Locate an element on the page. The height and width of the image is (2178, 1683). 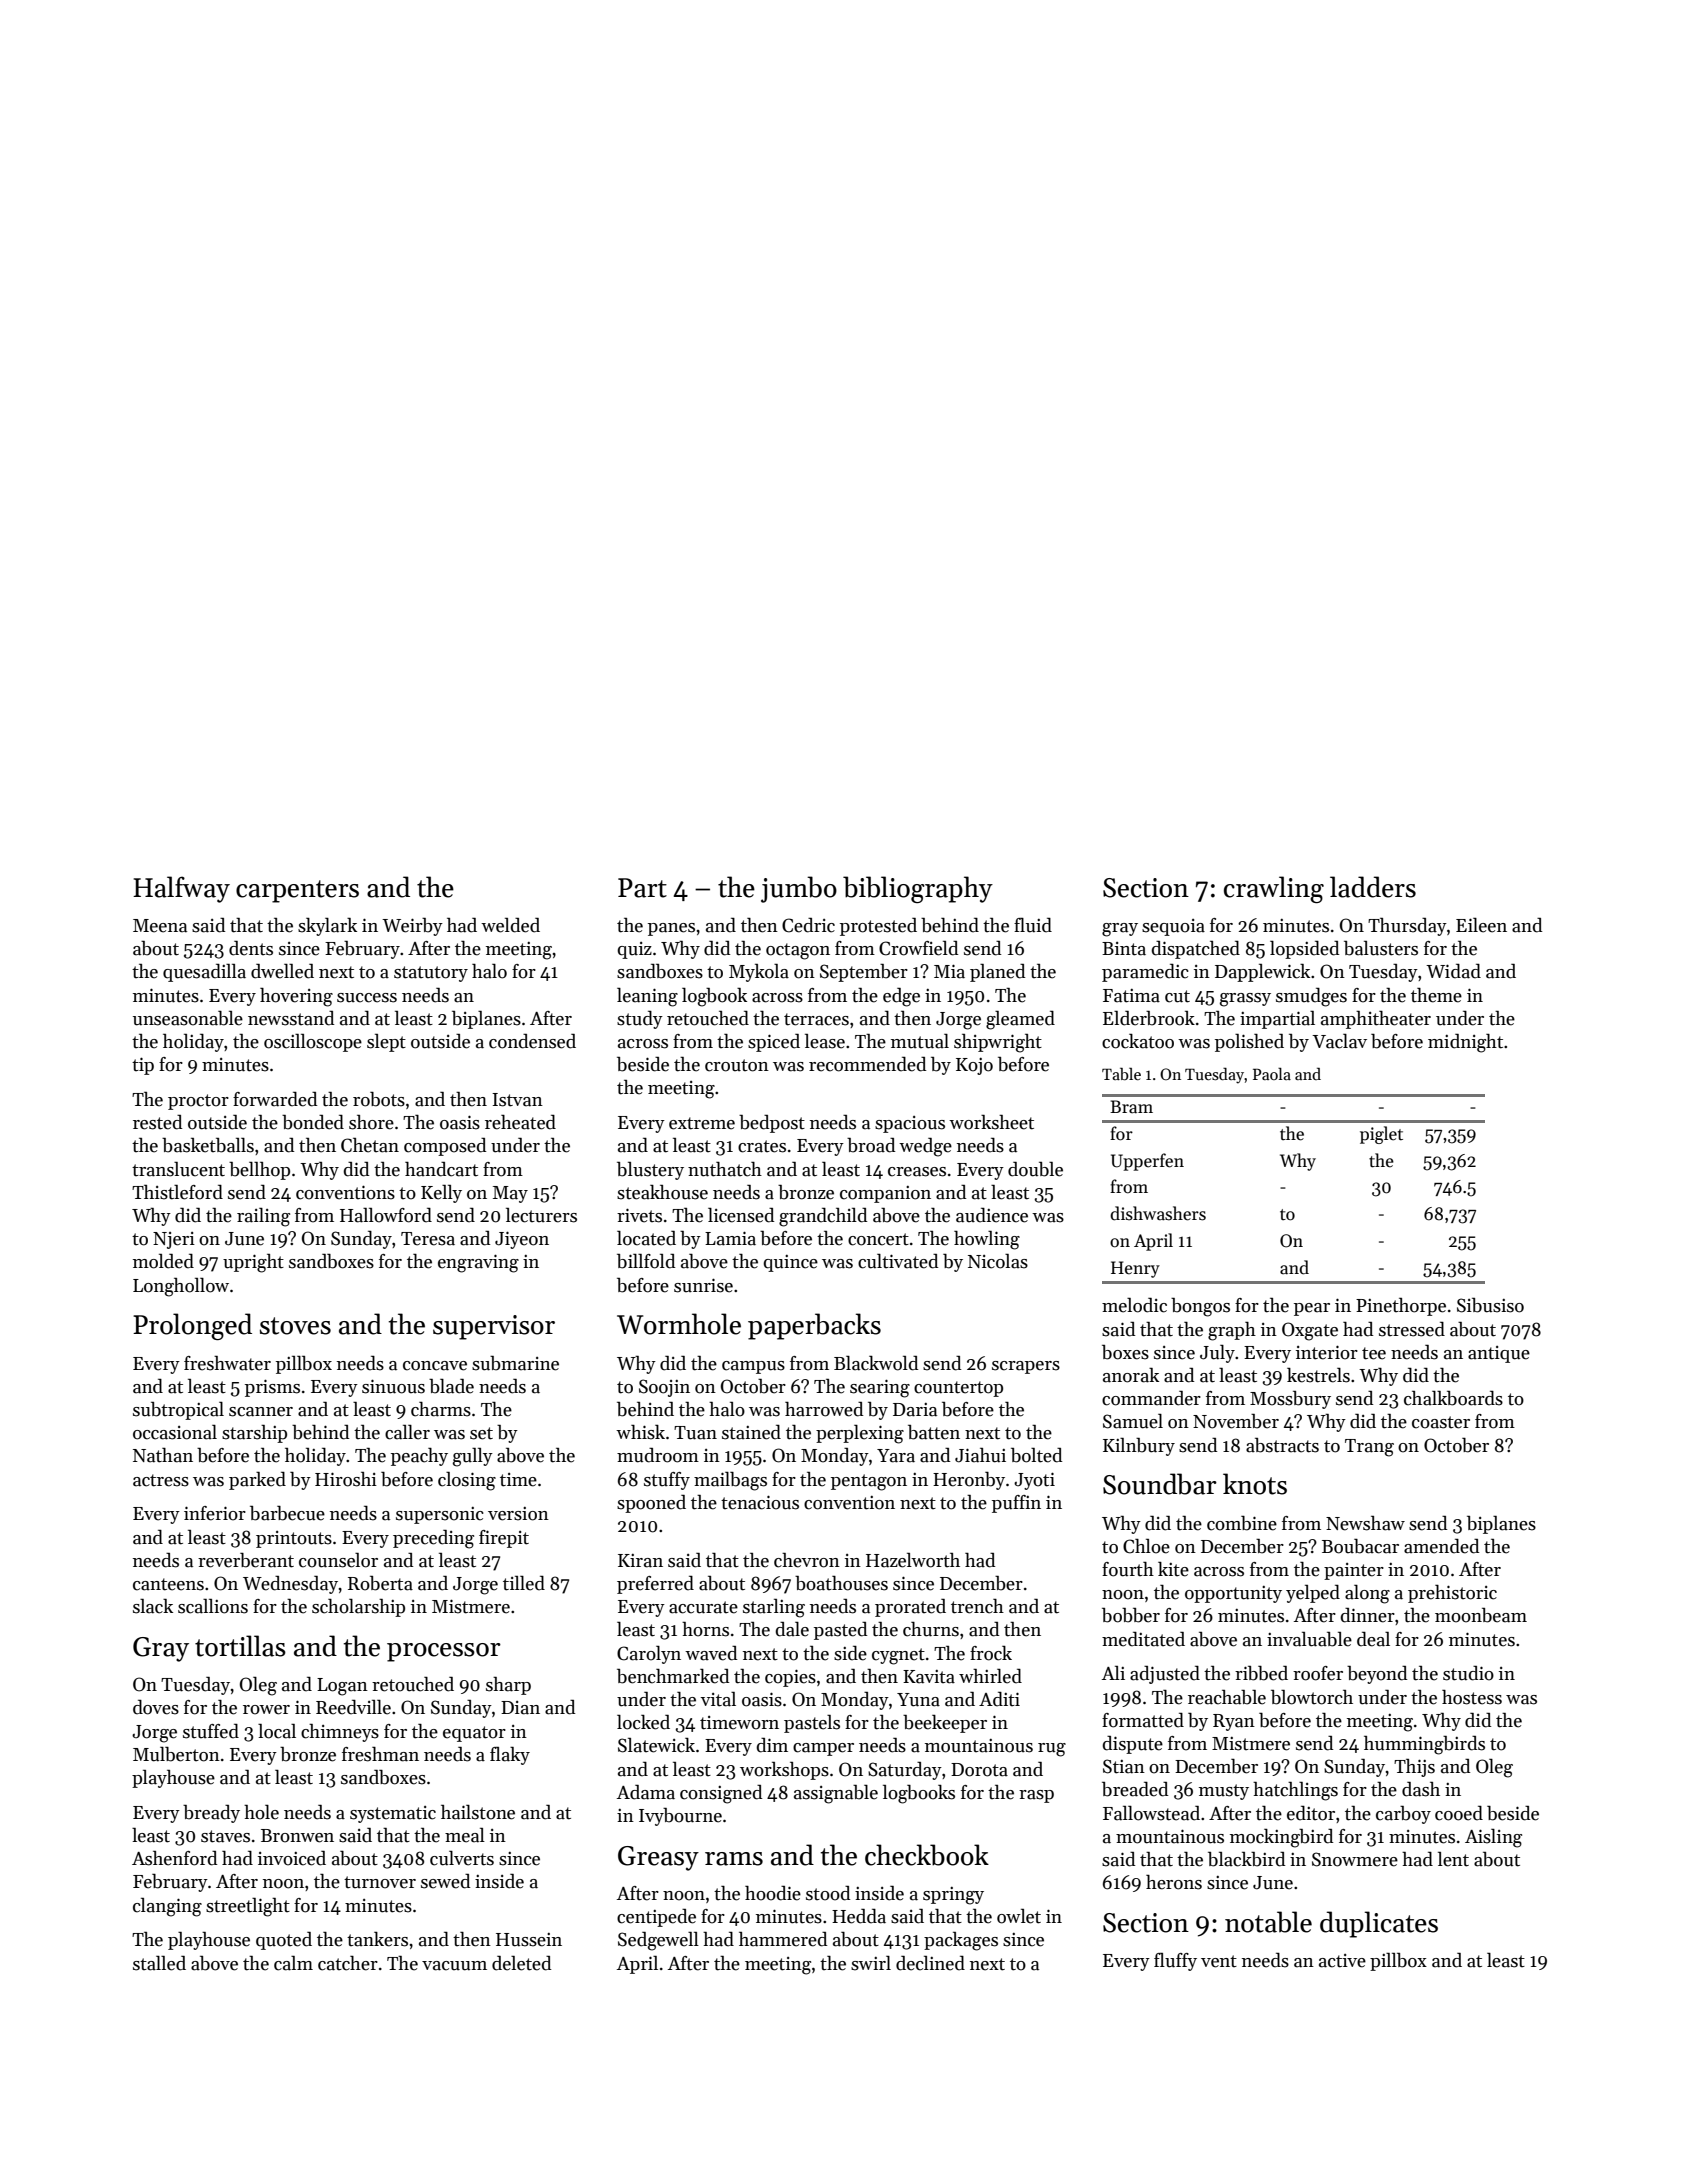
processor is located at coordinates (444, 1652).
